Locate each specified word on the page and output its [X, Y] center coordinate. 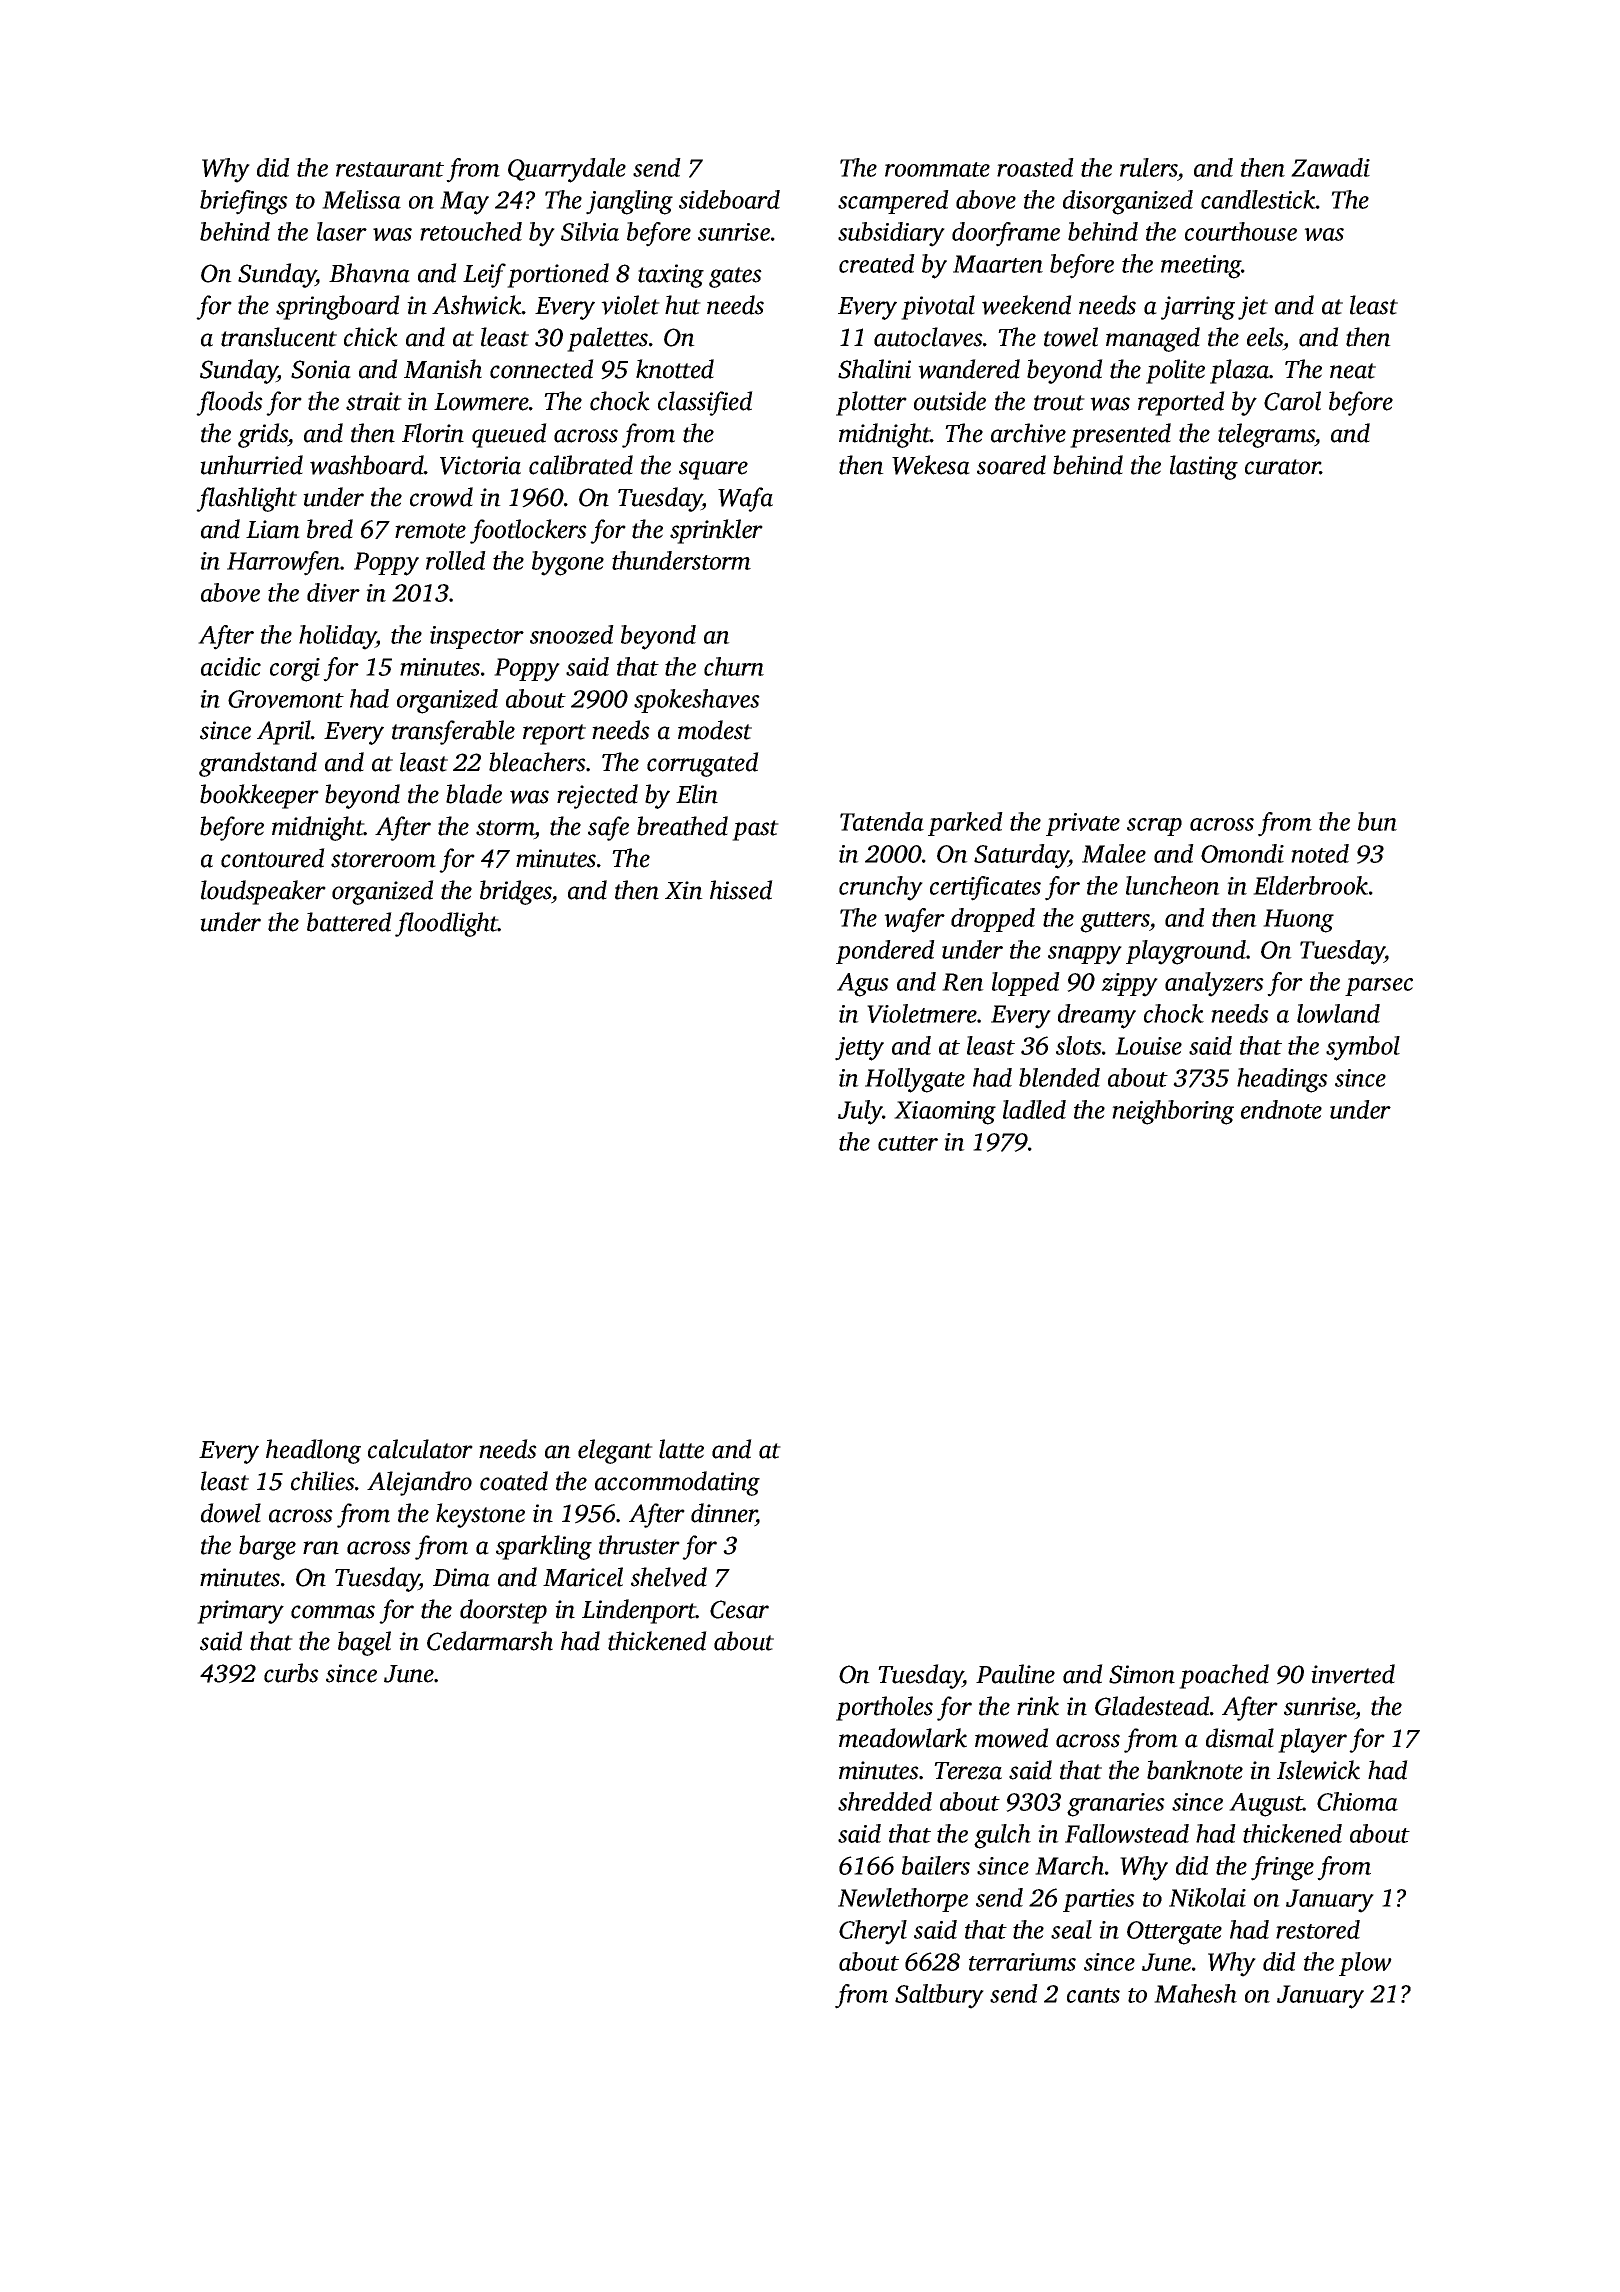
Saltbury [939, 1996]
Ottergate [1174, 1933]
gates [735, 277]
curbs [291, 1673]
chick [371, 337]
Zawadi [1330, 167]
